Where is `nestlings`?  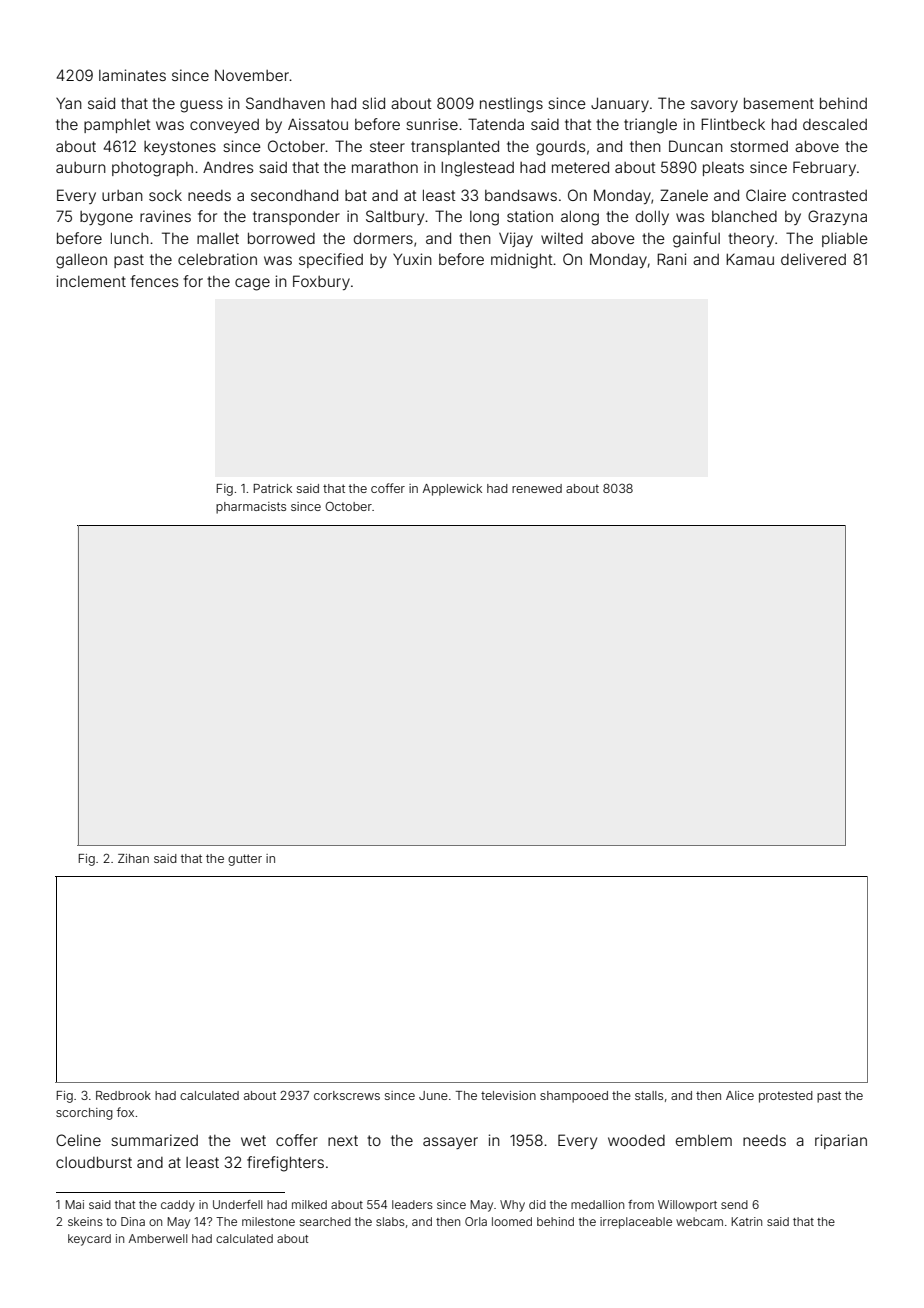
nestlings is located at coordinates (511, 105).
